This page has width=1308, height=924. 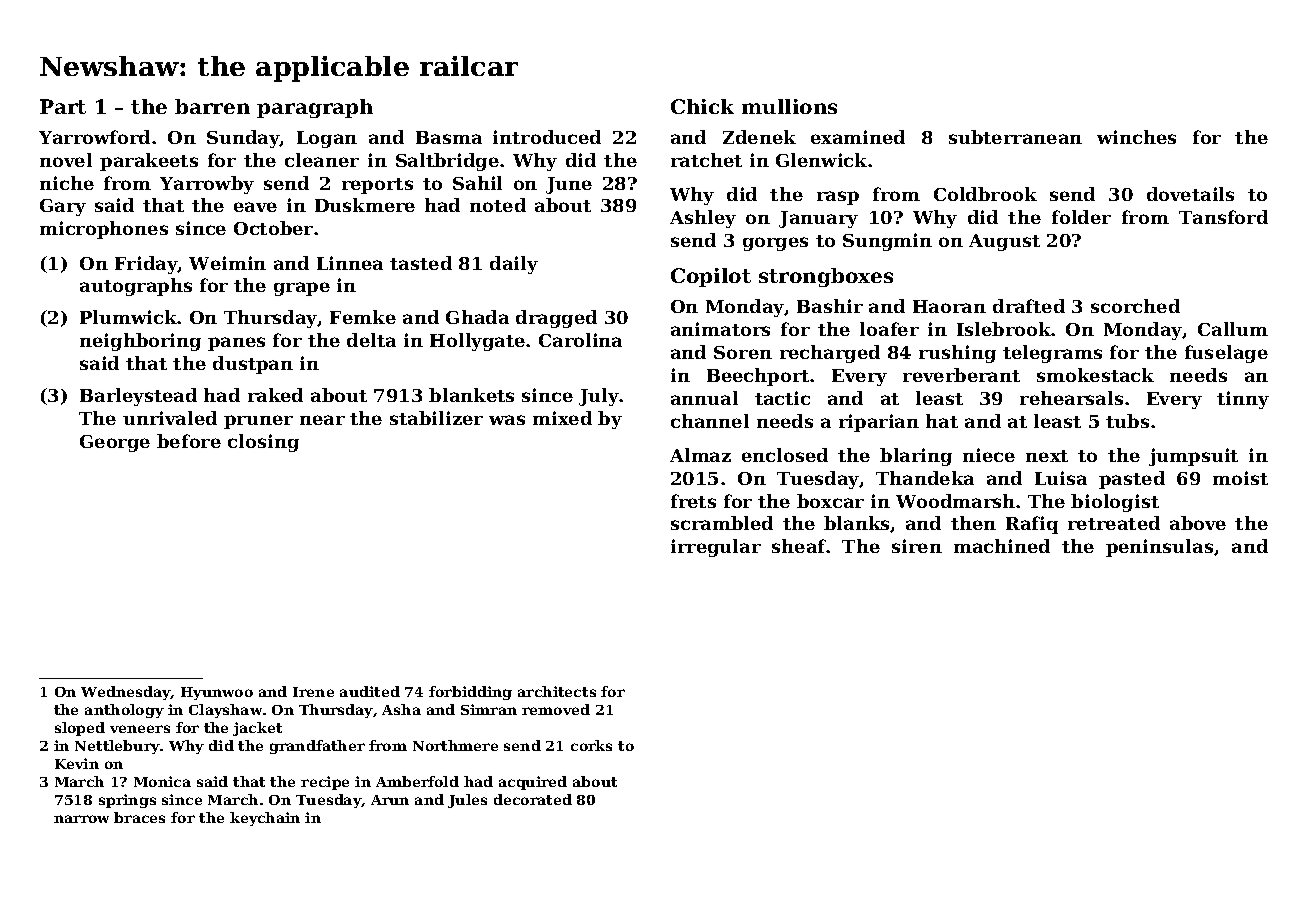 What do you see at coordinates (139, 817) in the page?
I see `braces` at bounding box center [139, 817].
